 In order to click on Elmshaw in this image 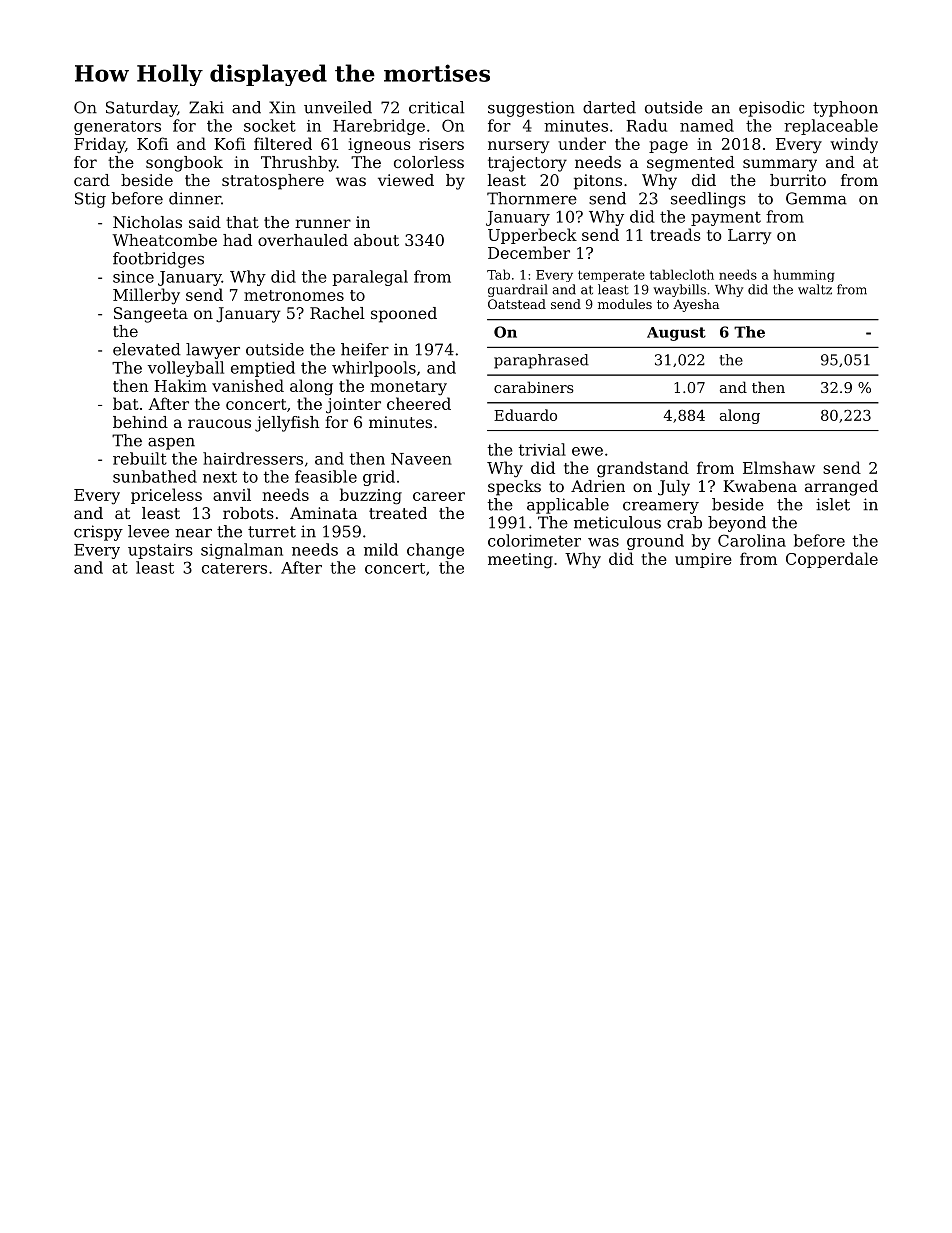, I will do `click(779, 467)`.
